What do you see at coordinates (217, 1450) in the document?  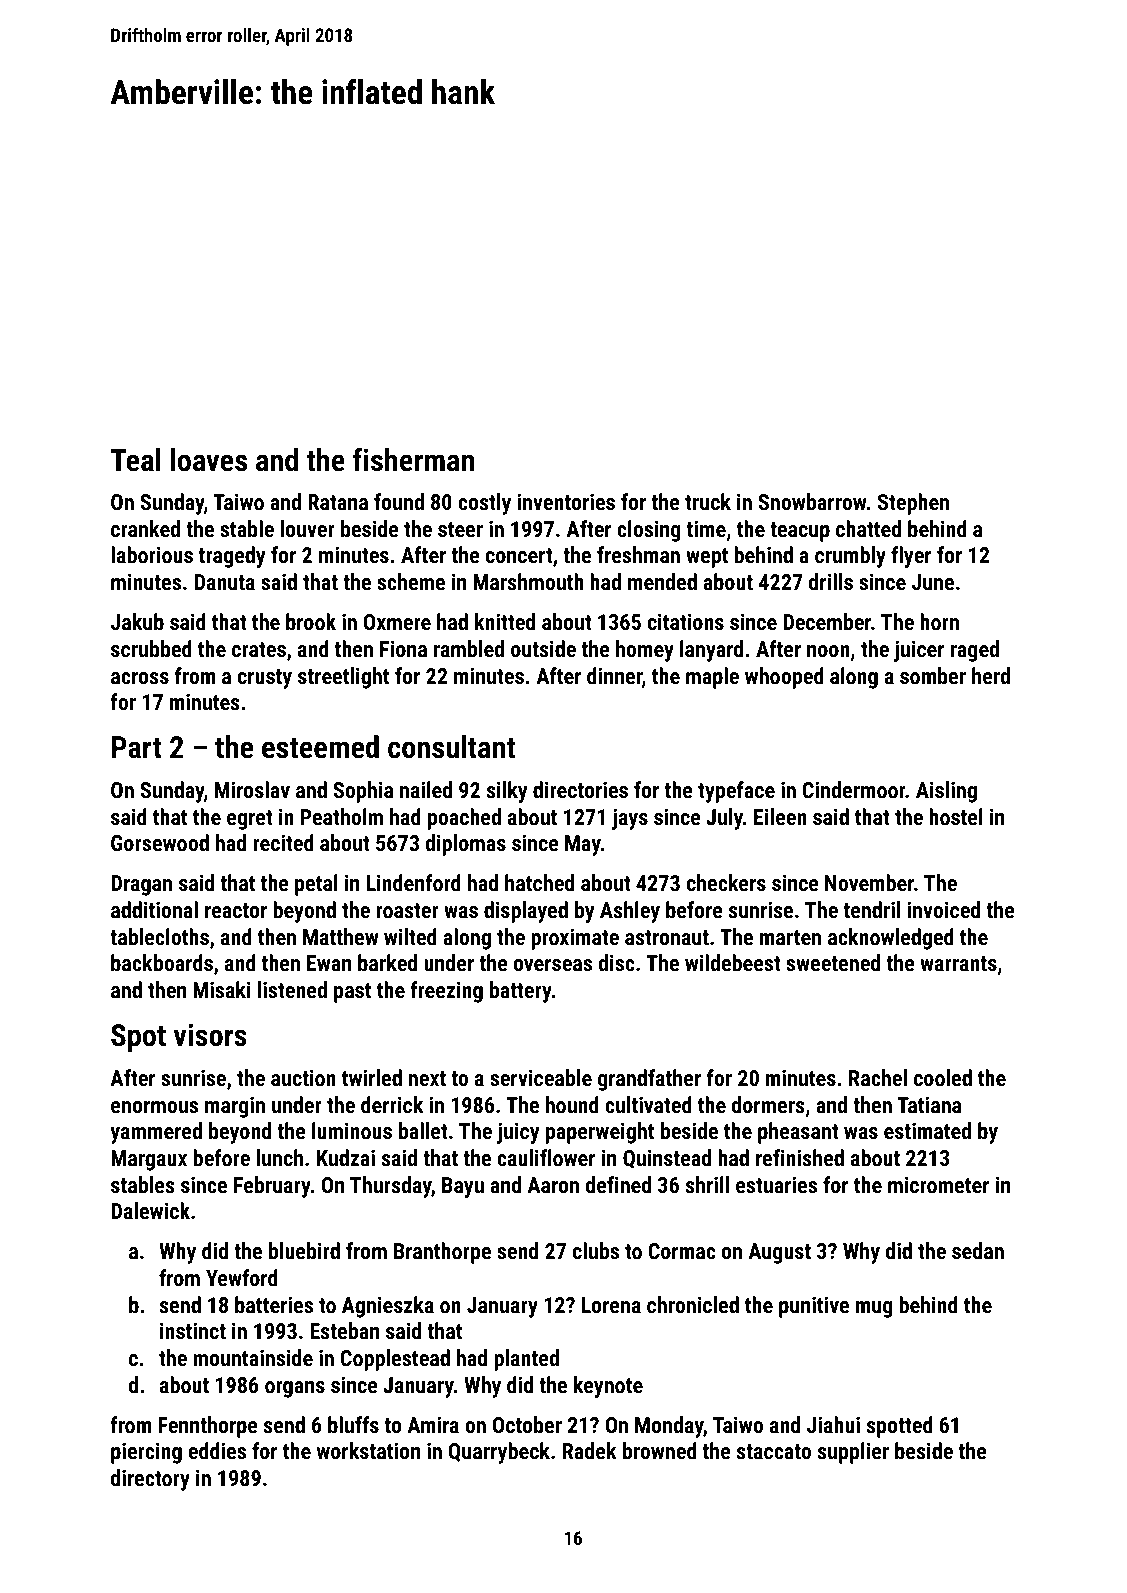 I see `eddies` at bounding box center [217, 1450].
